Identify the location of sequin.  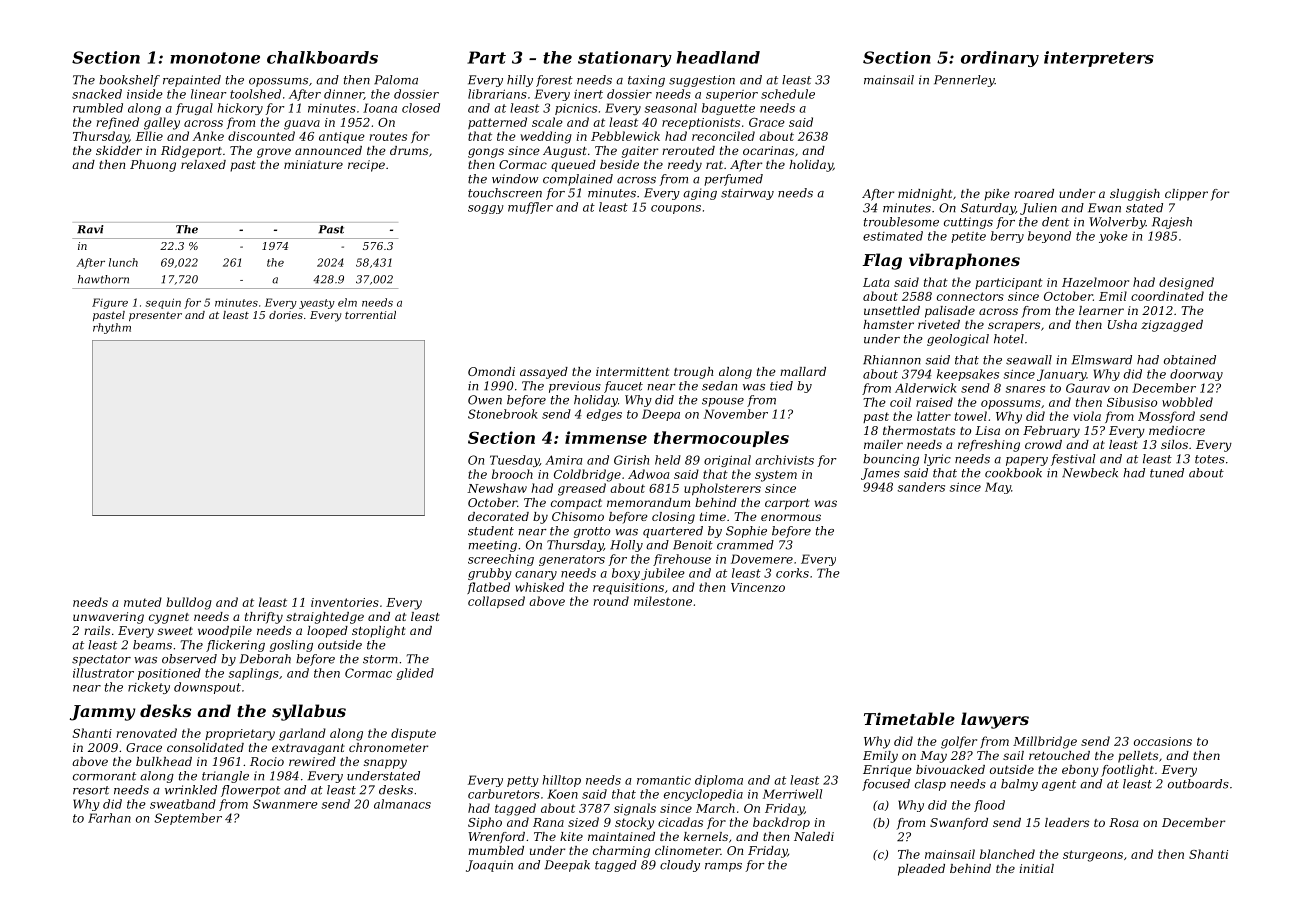
(163, 303).
